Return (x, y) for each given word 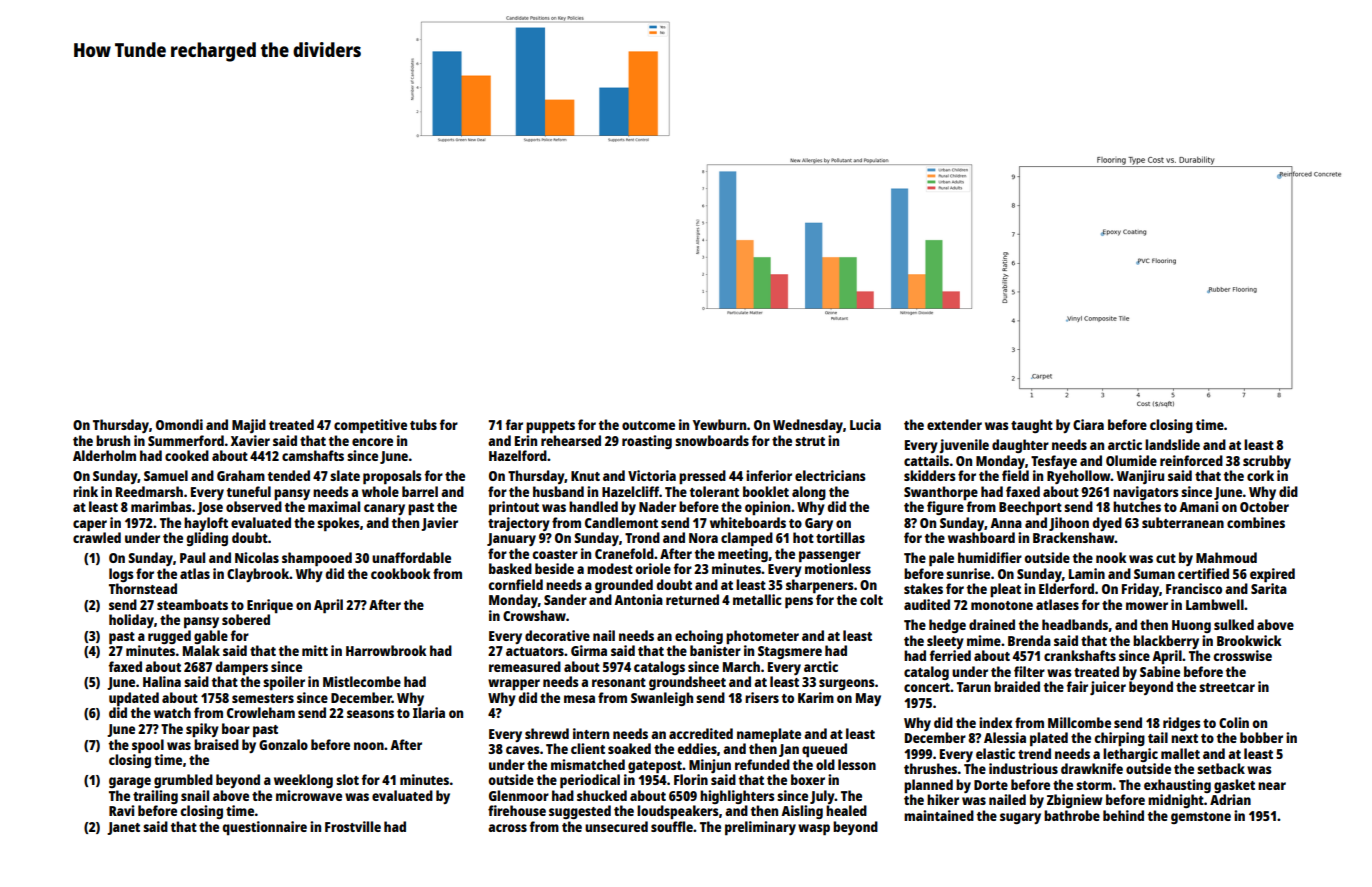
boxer (808, 779)
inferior (769, 475)
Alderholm (104, 455)
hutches (1137, 506)
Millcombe (1079, 722)
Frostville (353, 826)
